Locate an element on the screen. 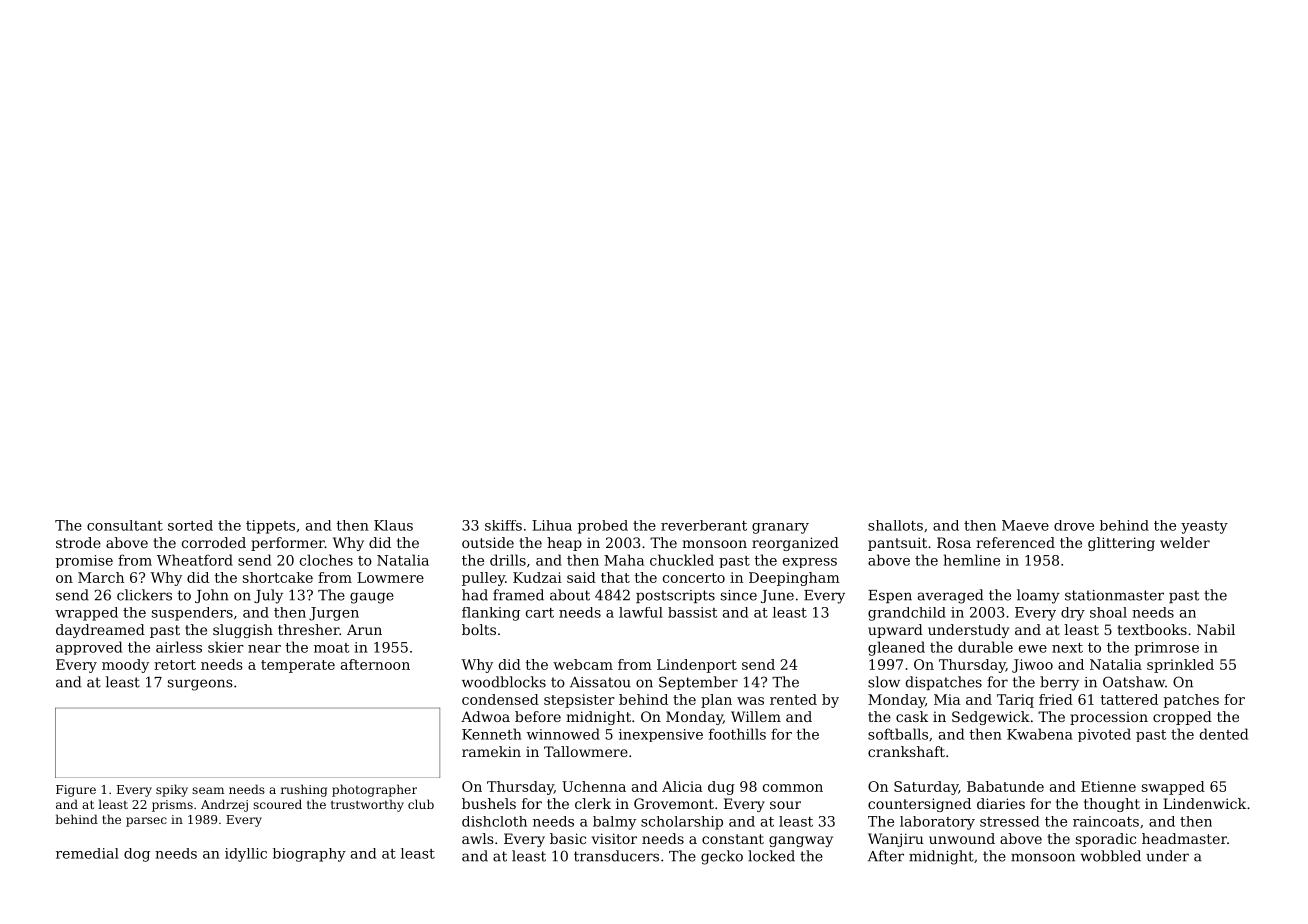  skiffs is located at coordinates (503, 525).
